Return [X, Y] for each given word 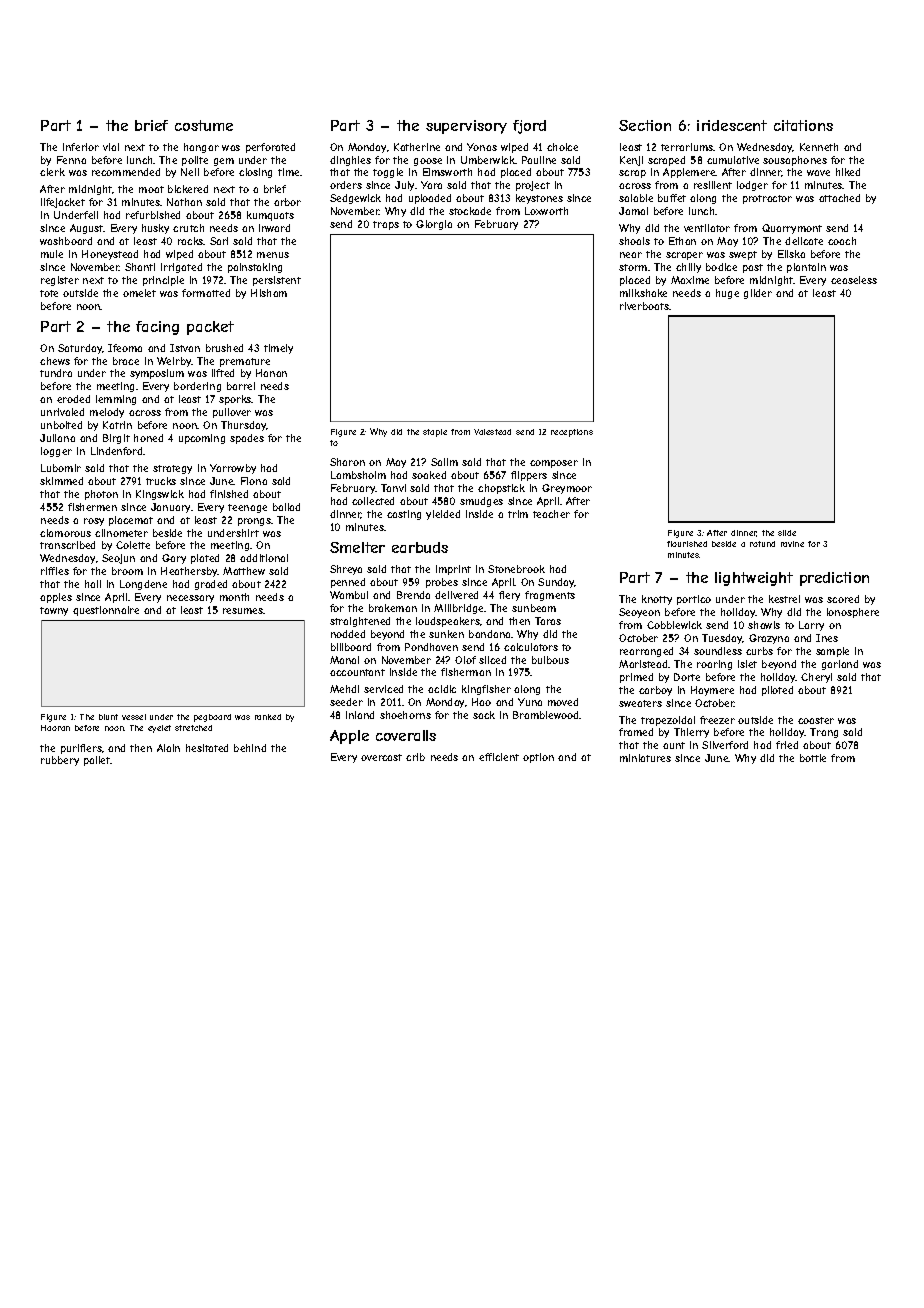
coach [842, 241]
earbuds [420, 547]
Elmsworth [447, 172]
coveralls [406, 735]
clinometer [121, 533]
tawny [54, 611]
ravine [792, 544]
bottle [813, 758]
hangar [201, 148]
